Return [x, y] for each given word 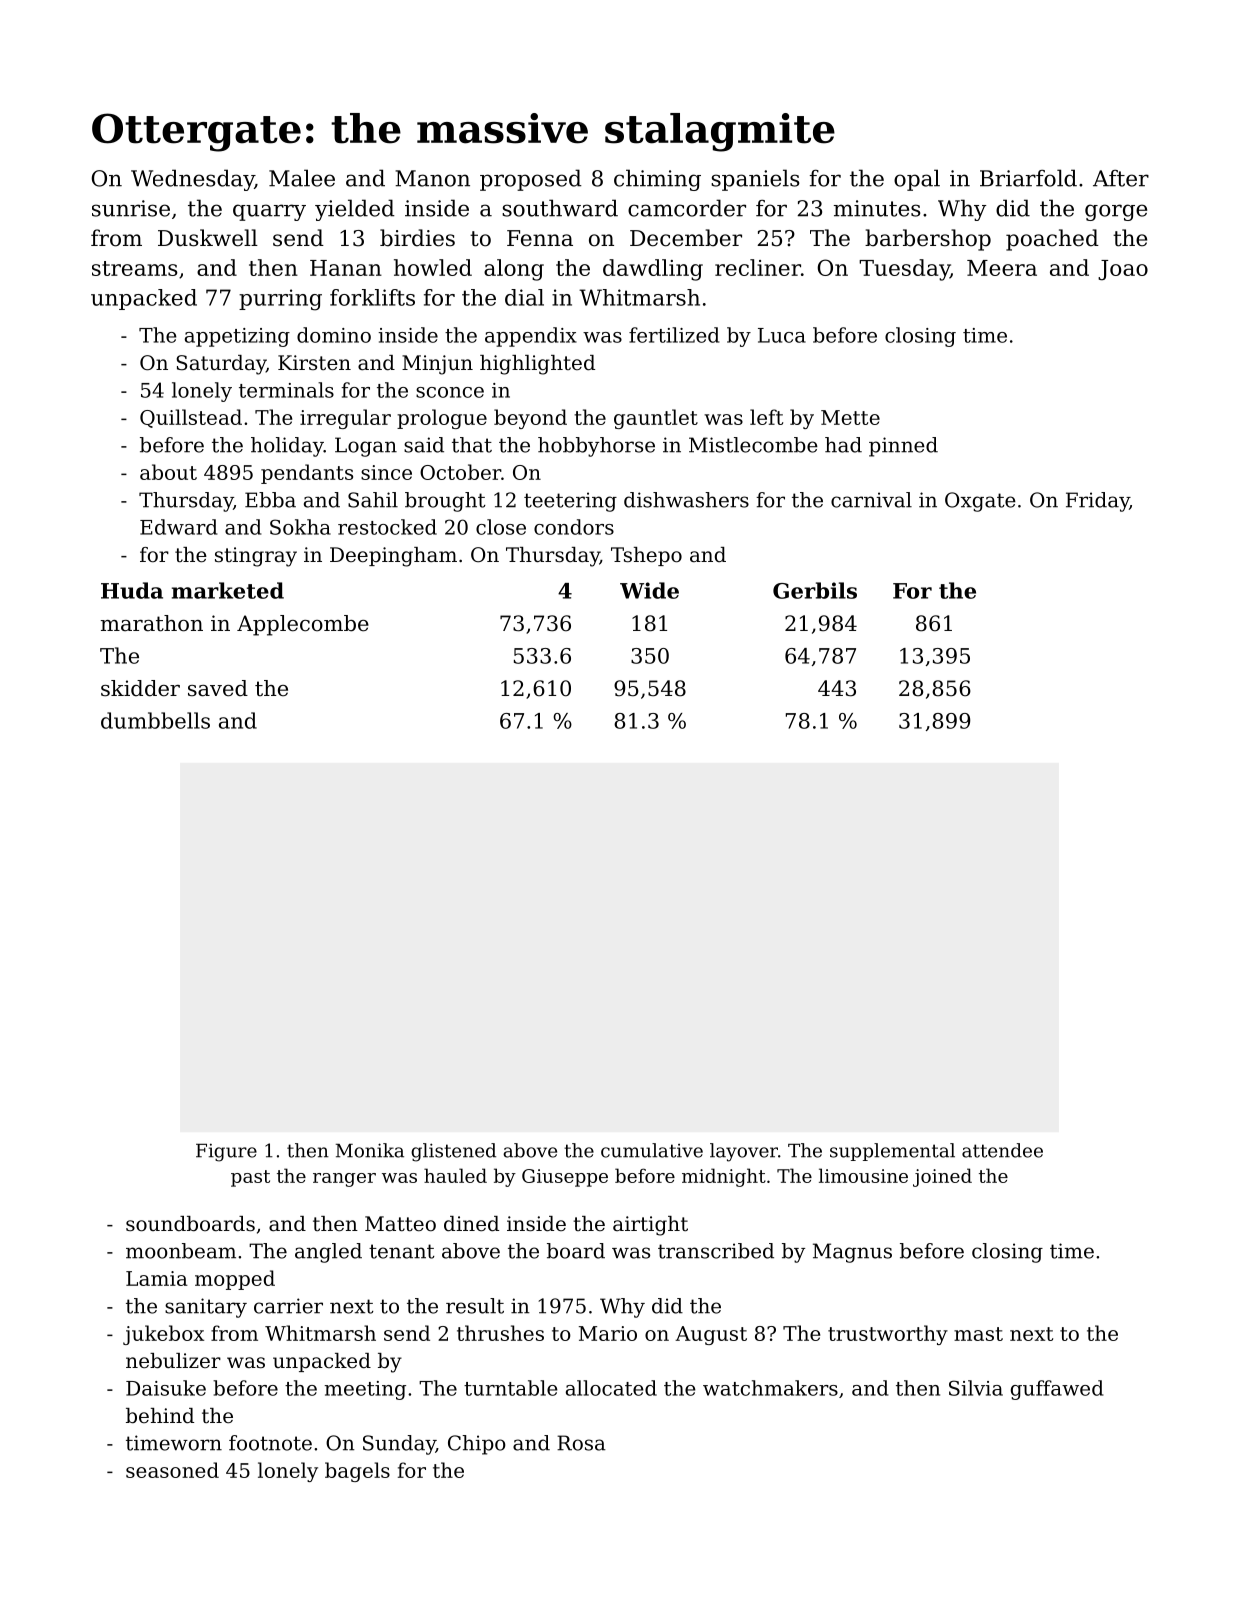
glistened [453, 1152]
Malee [302, 178]
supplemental [892, 1152]
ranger [344, 1180]
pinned [903, 447]
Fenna [540, 238]
